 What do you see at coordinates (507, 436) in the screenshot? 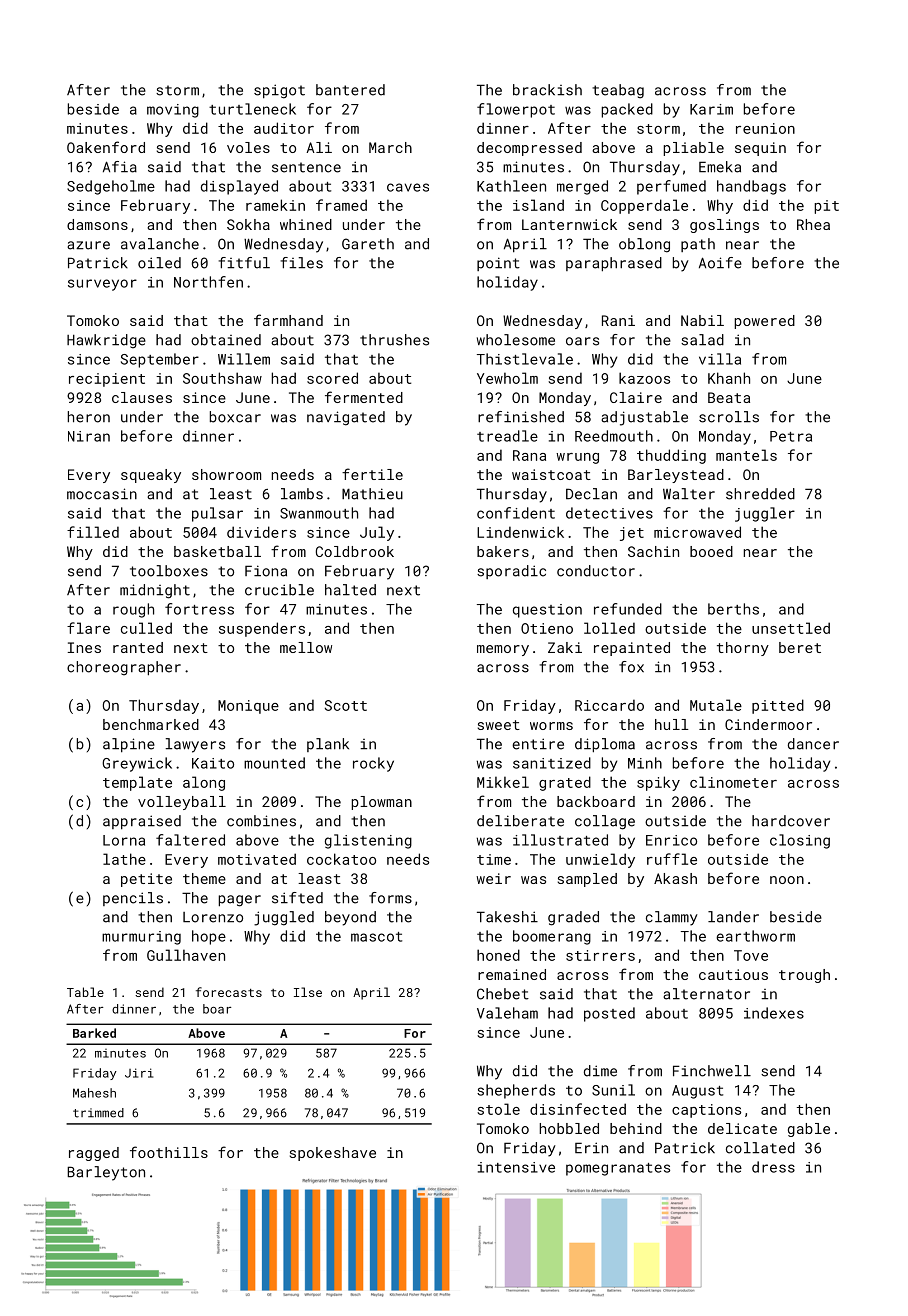
I see `treadle` at bounding box center [507, 436].
